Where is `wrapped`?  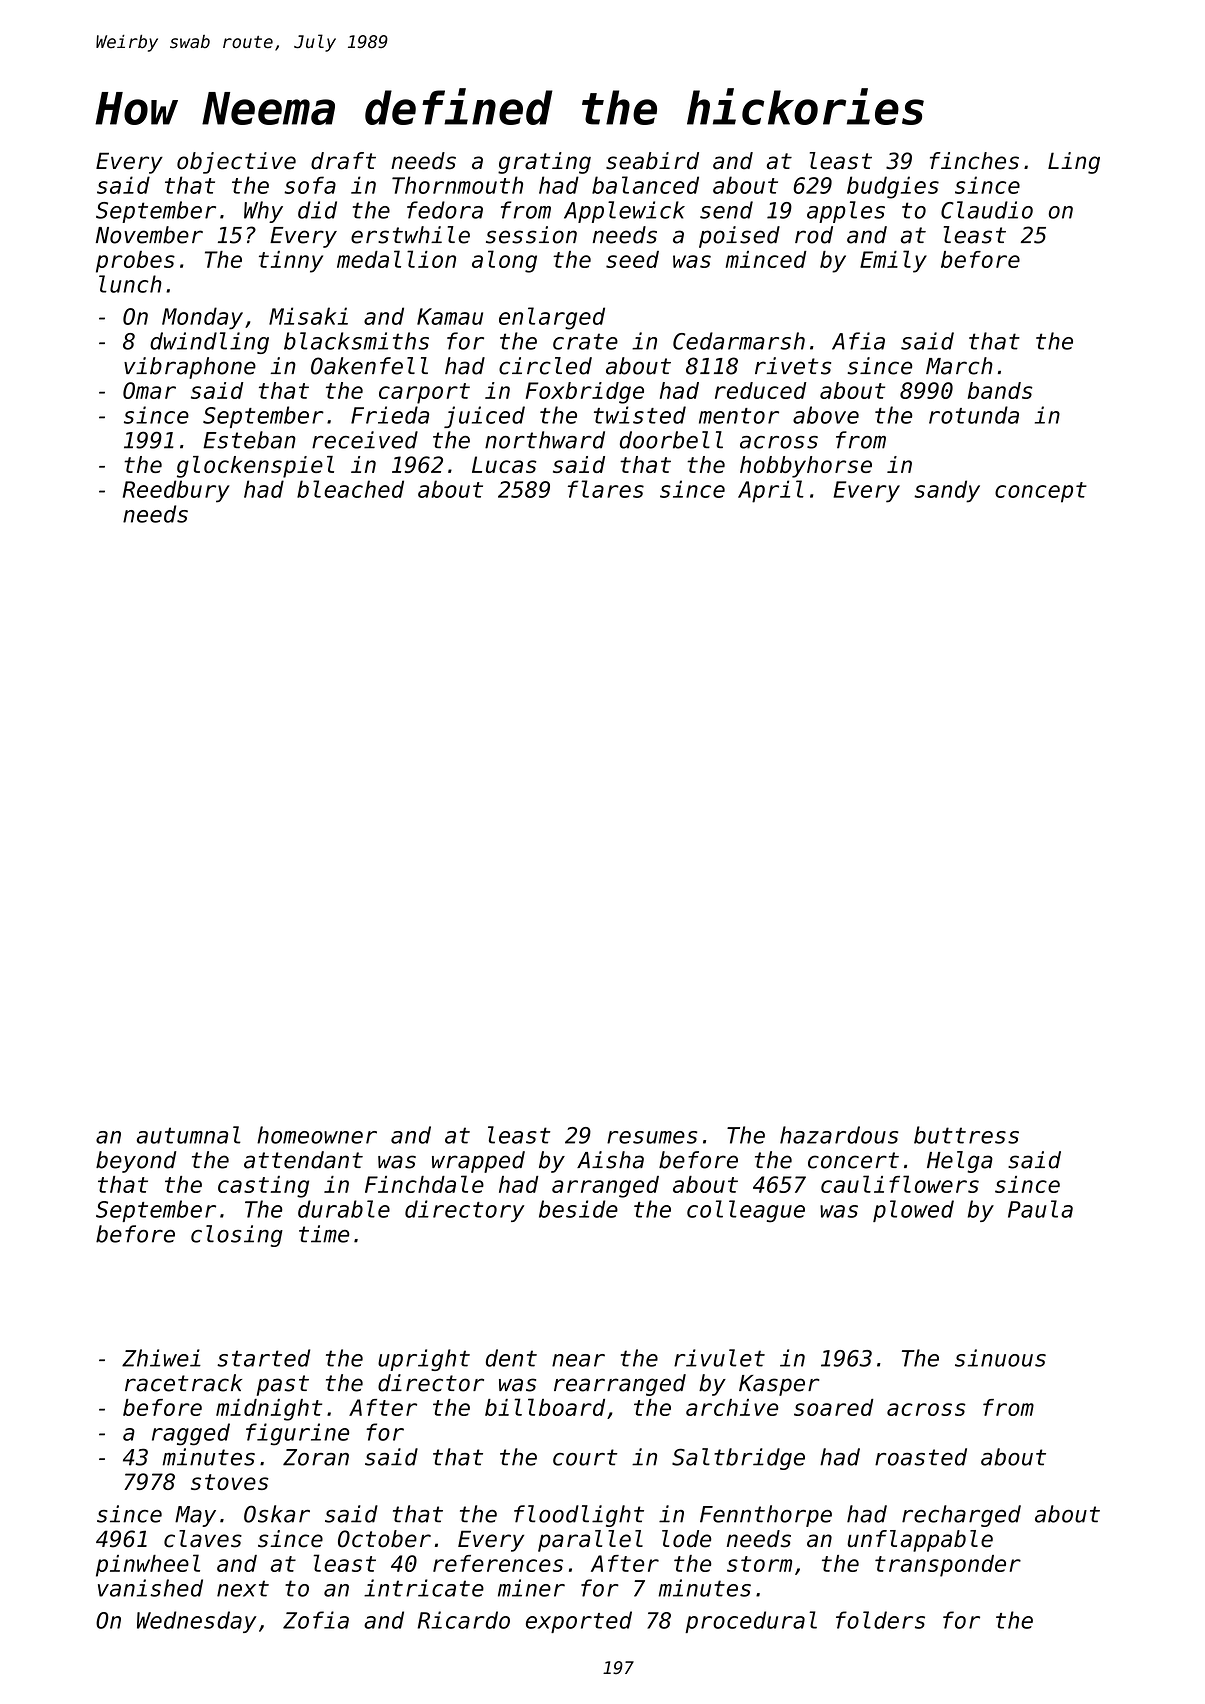 wrapped is located at coordinates (478, 1162).
